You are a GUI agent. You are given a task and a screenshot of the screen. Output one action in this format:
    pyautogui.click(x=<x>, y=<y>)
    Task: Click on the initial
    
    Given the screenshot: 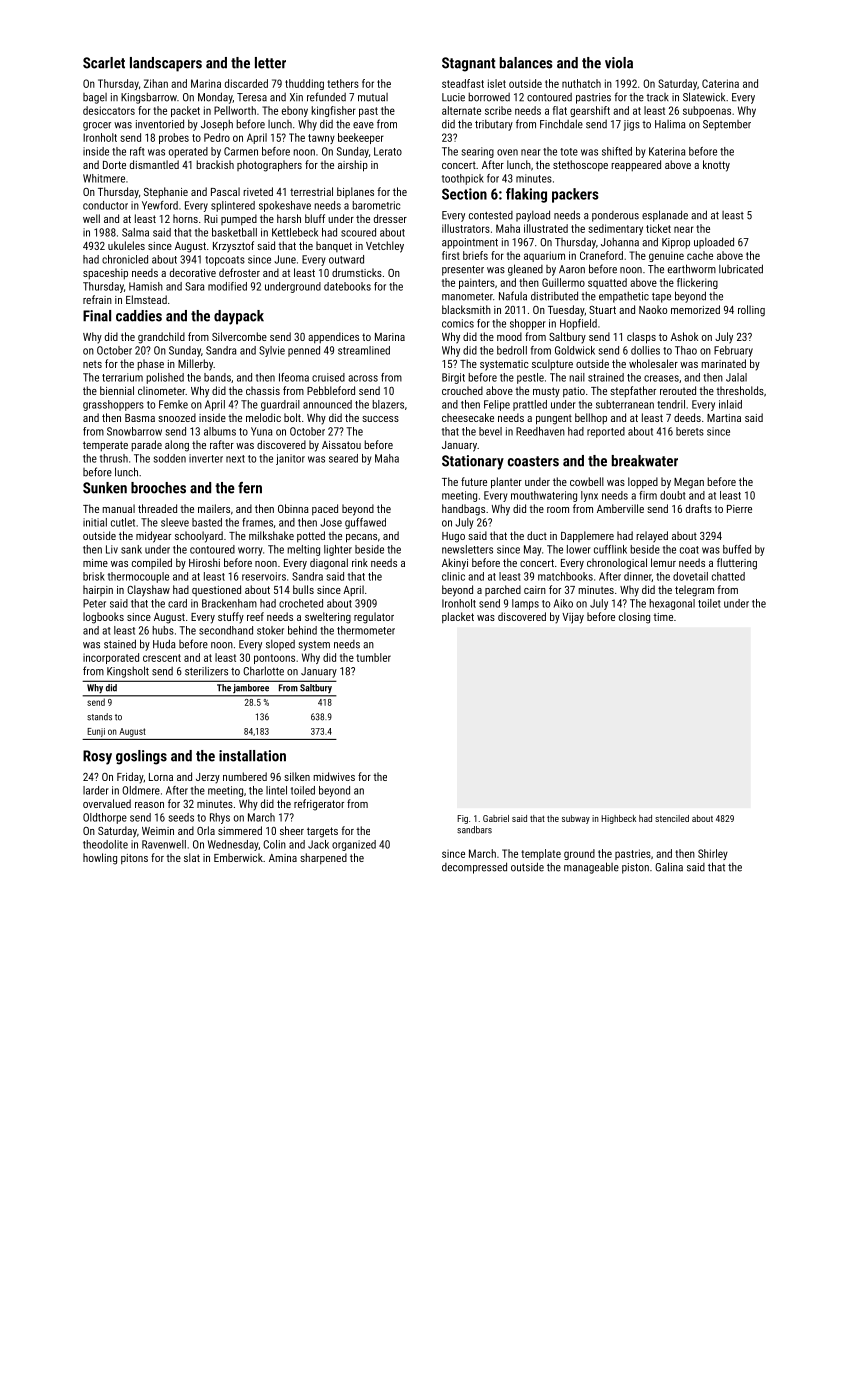 What is the action you would take?
    pyautogui.click(x=95, y=522)
